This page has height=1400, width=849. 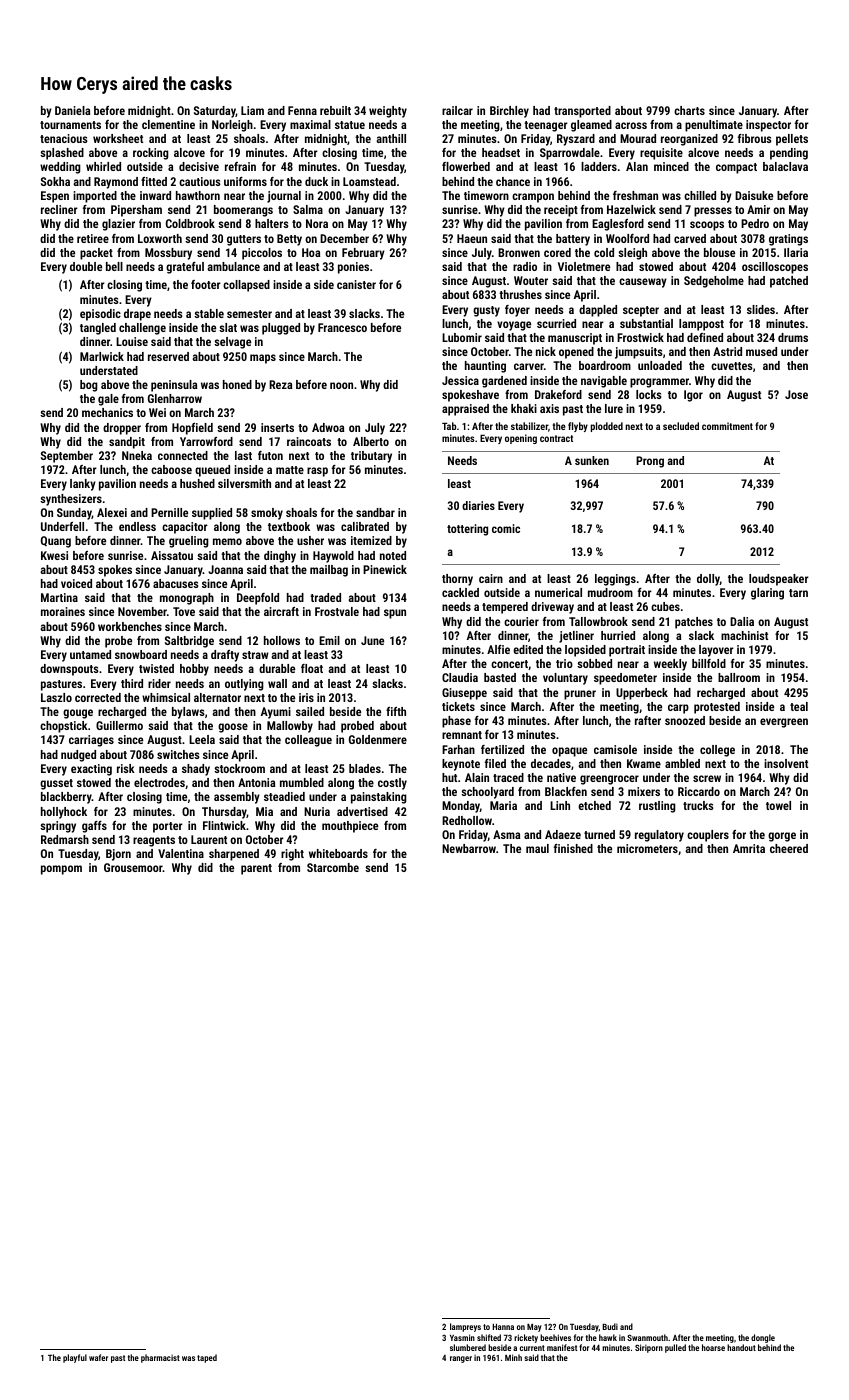 I want to click on courier, so click(x=521, y=621).
